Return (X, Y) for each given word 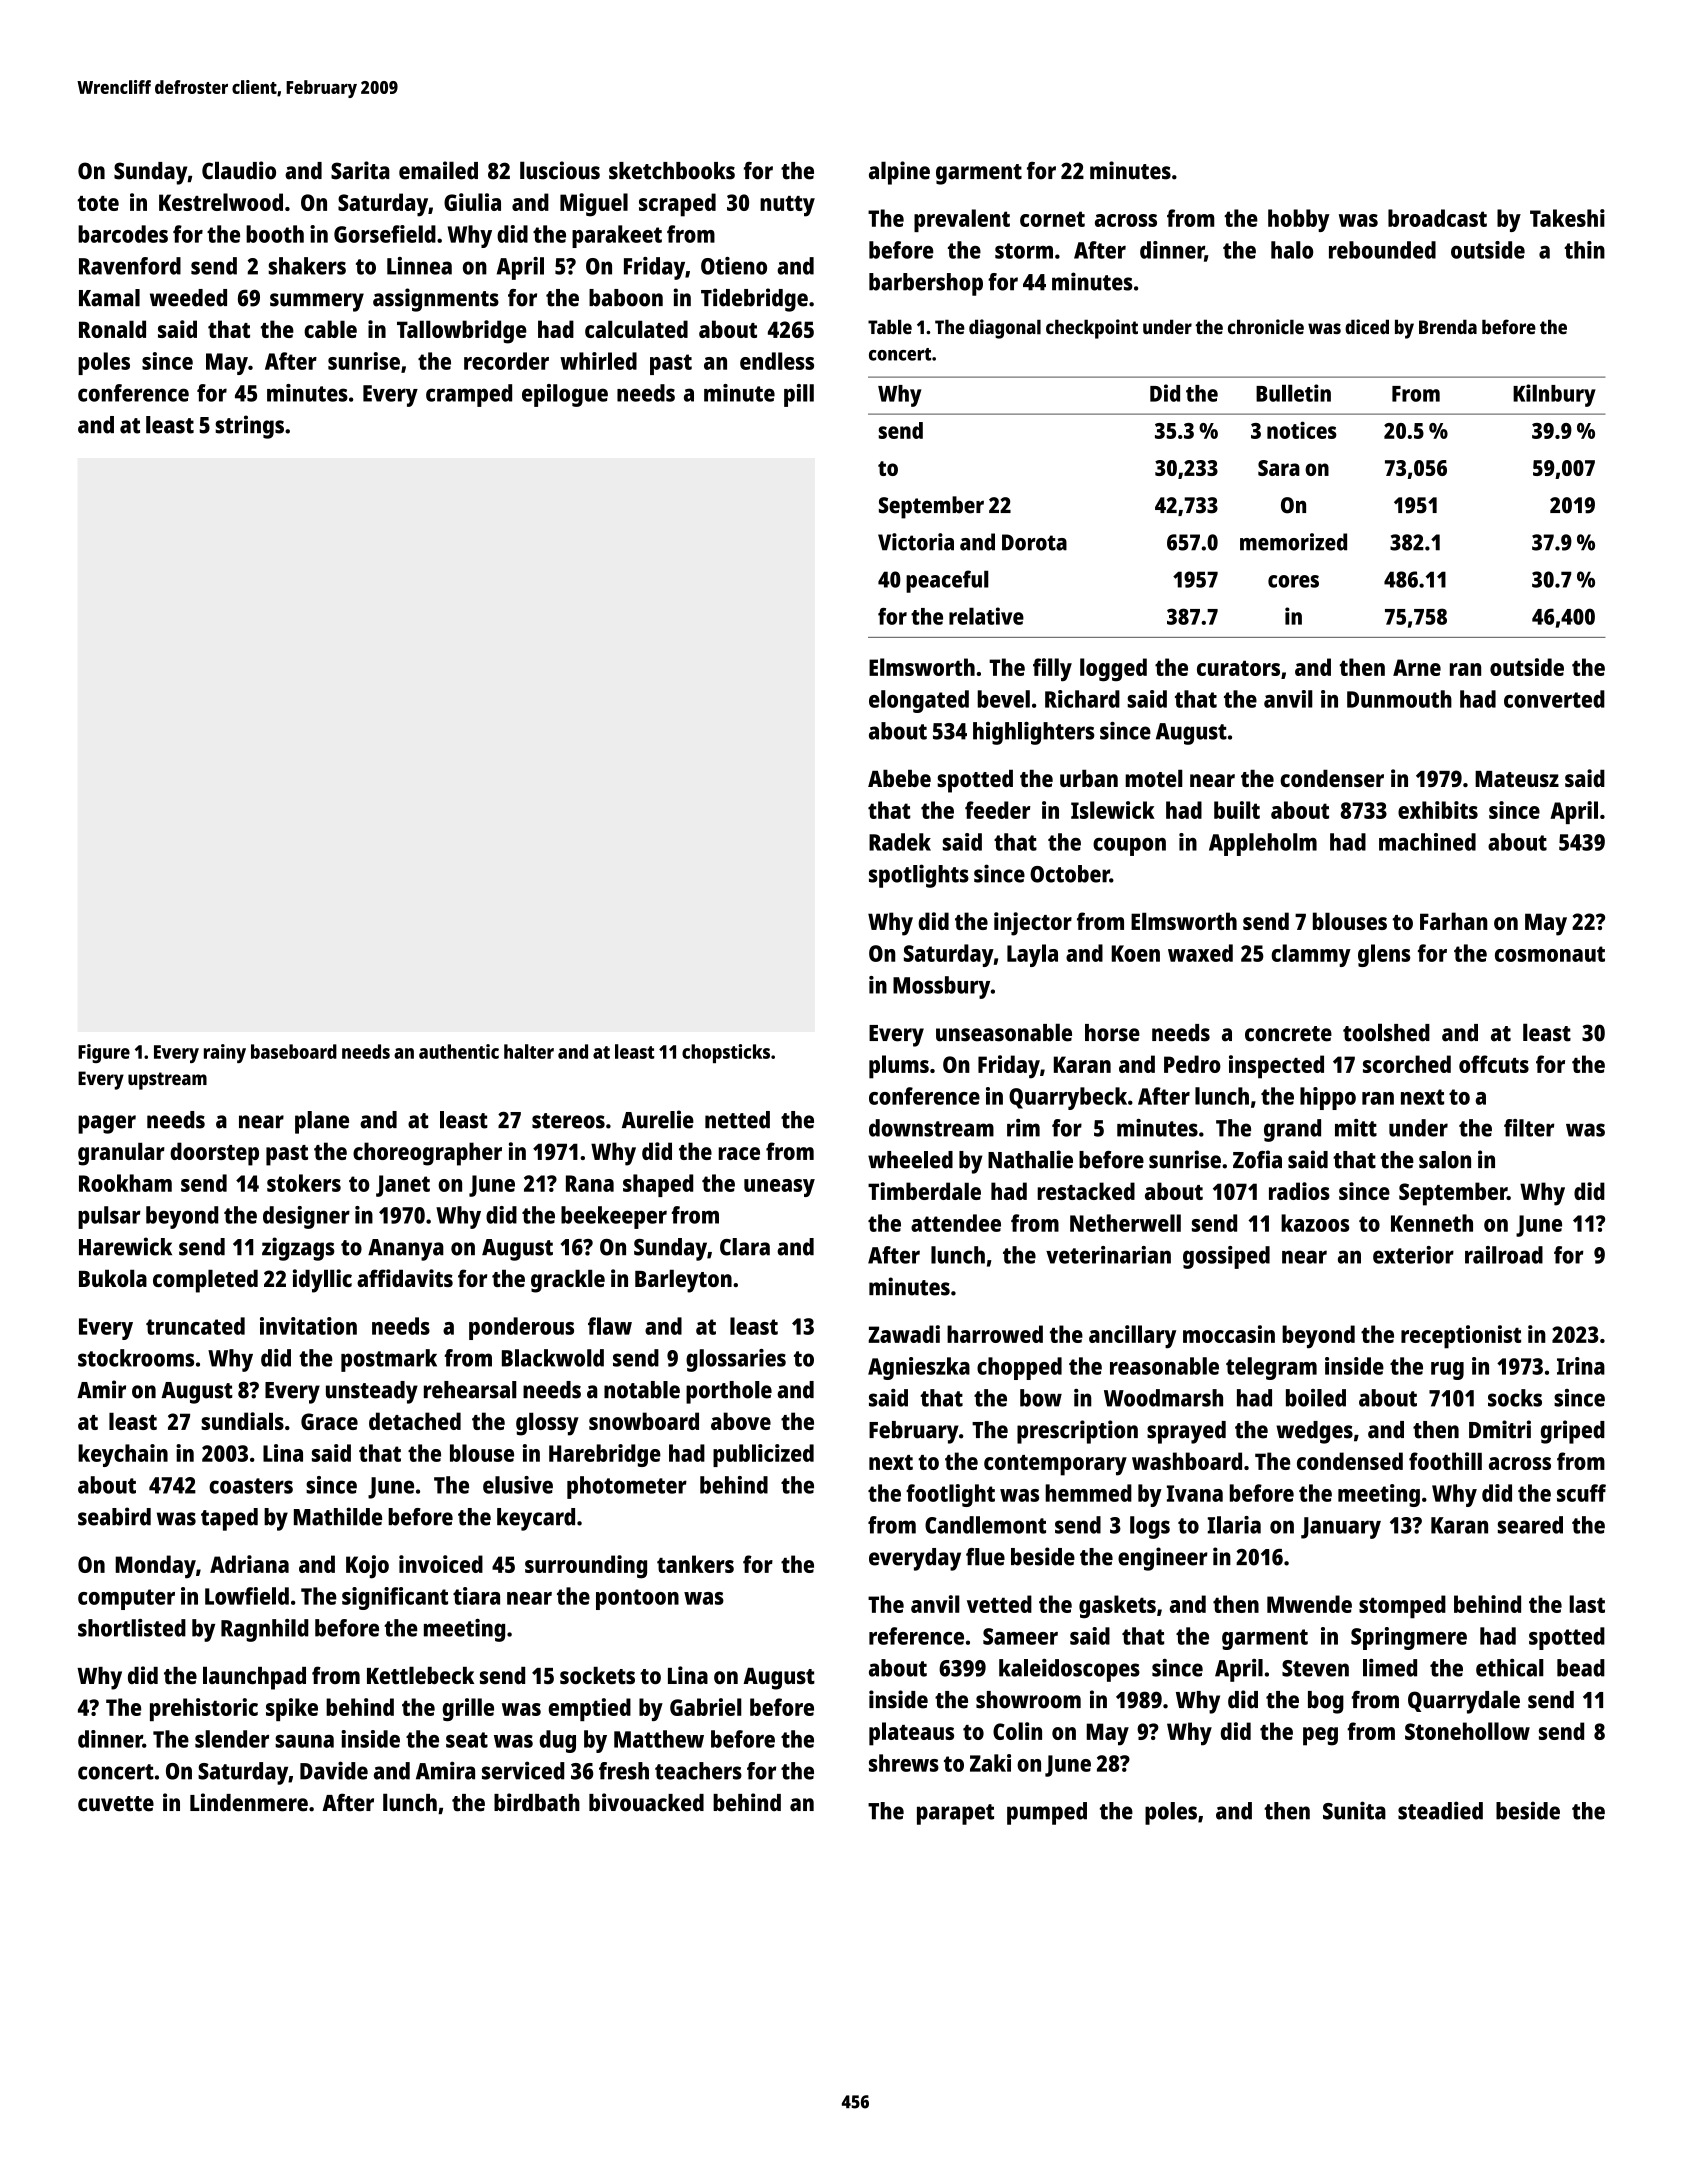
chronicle (1266, 327)
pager (107, 1124)
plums (899, 1067)
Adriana (249, 1564)
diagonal (1005, 329)
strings (249, 427)
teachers (698, 1771)
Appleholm (1263, 844)
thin (1584, 250)
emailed (438, 170)
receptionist (1461, 1337)
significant (395, 1598)
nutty (787, 206)
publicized (763, 1455)
